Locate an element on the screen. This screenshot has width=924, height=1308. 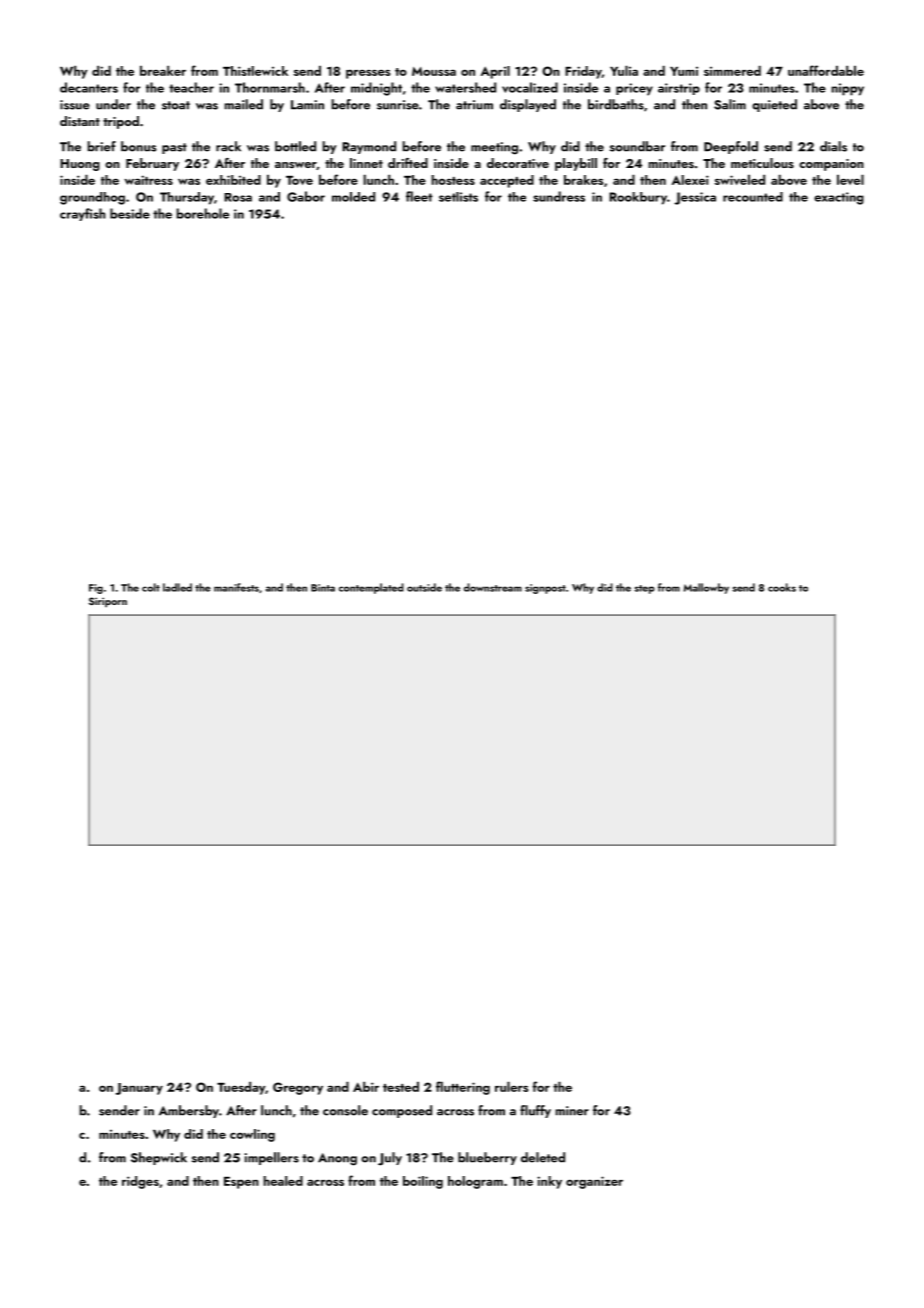
signpost is located at coordinates (545, 589).
